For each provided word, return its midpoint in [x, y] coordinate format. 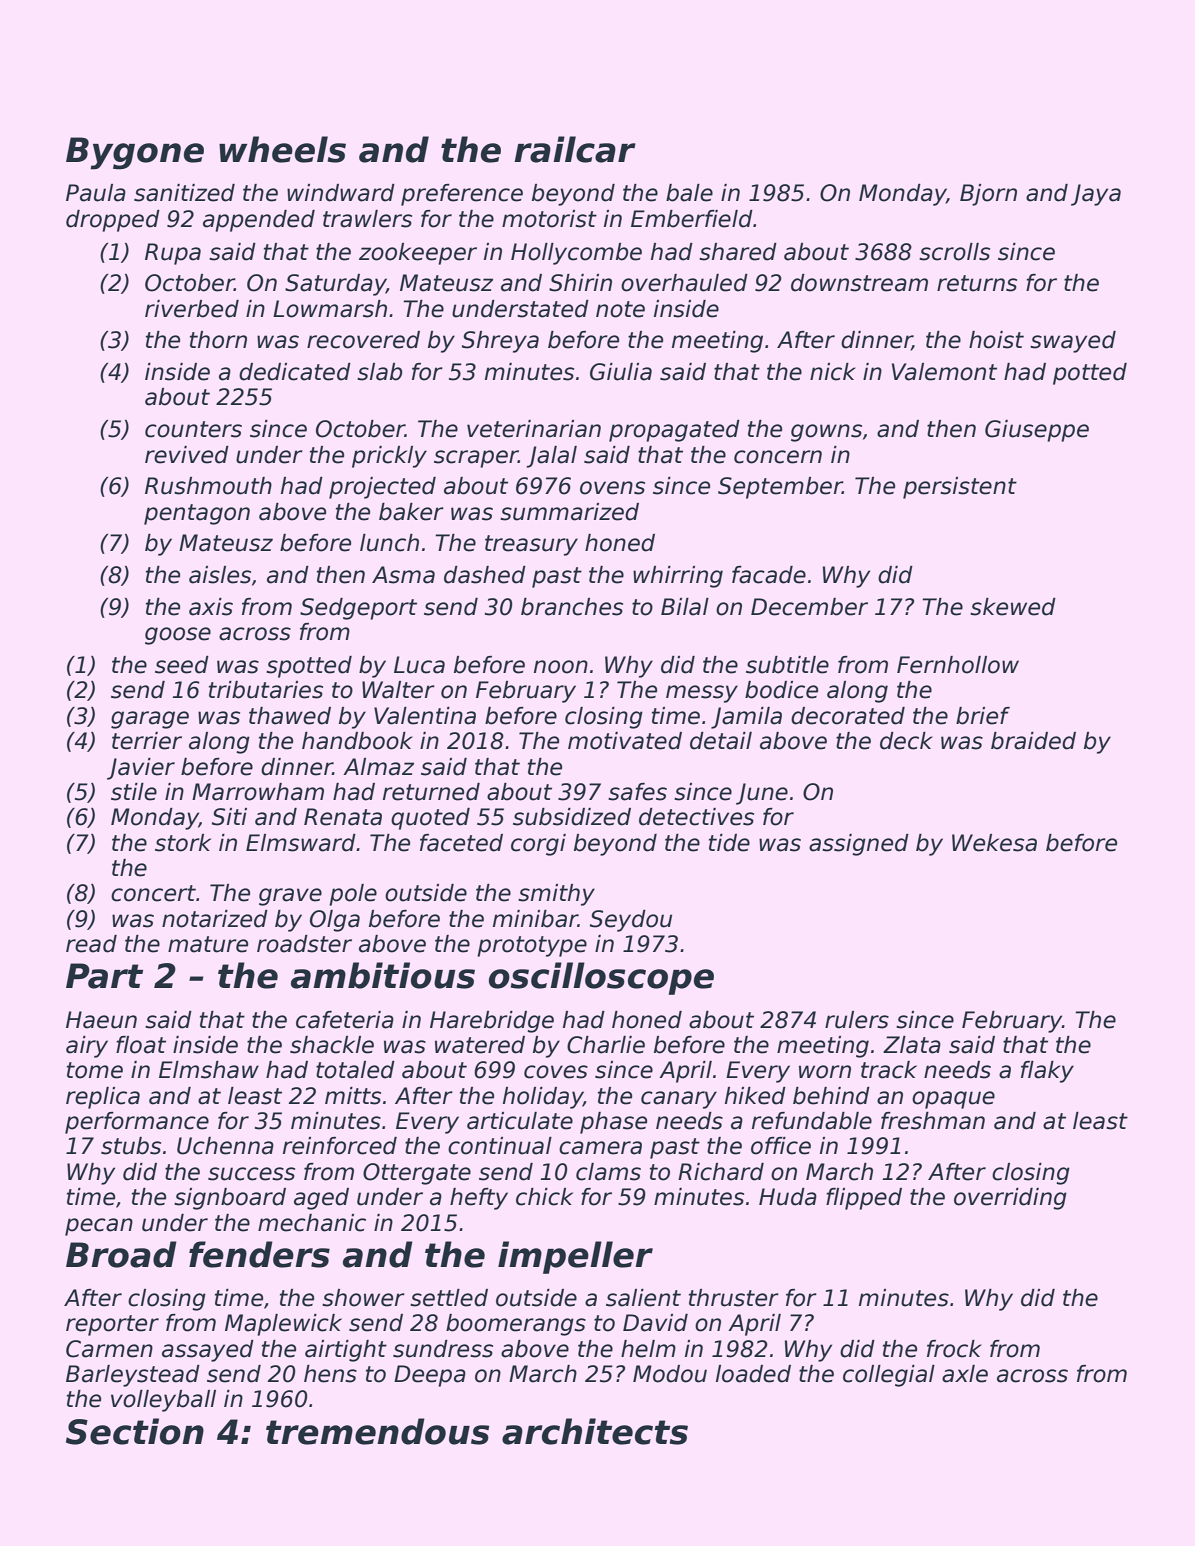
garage [150, 720]
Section [135, 1431]
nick [833, 372]
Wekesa [994, 843]
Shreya [500, 342]
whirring [678, 577]
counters [193, 429]
